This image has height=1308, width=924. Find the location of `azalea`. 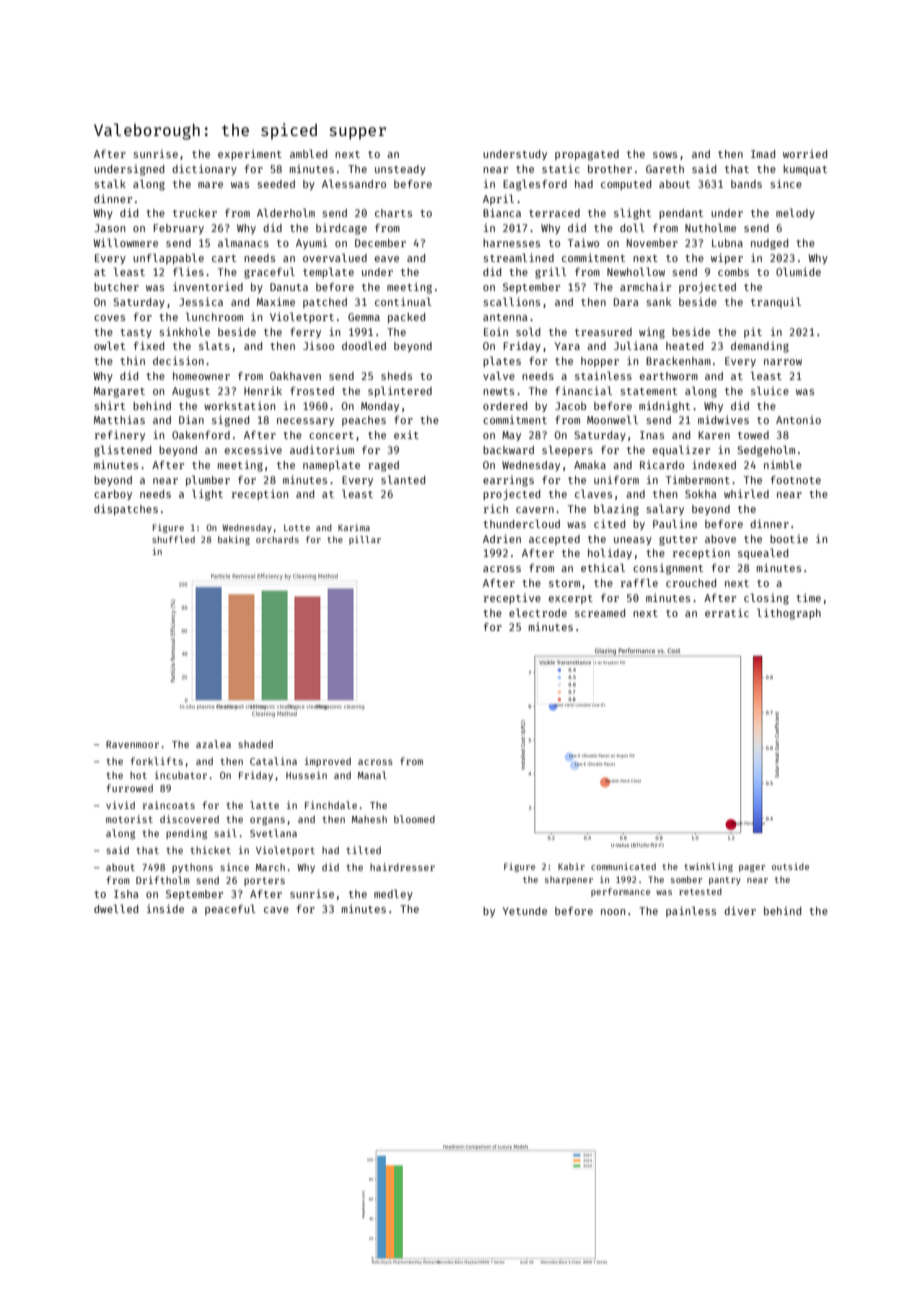

azalea is located at coordinates (213, 744).
